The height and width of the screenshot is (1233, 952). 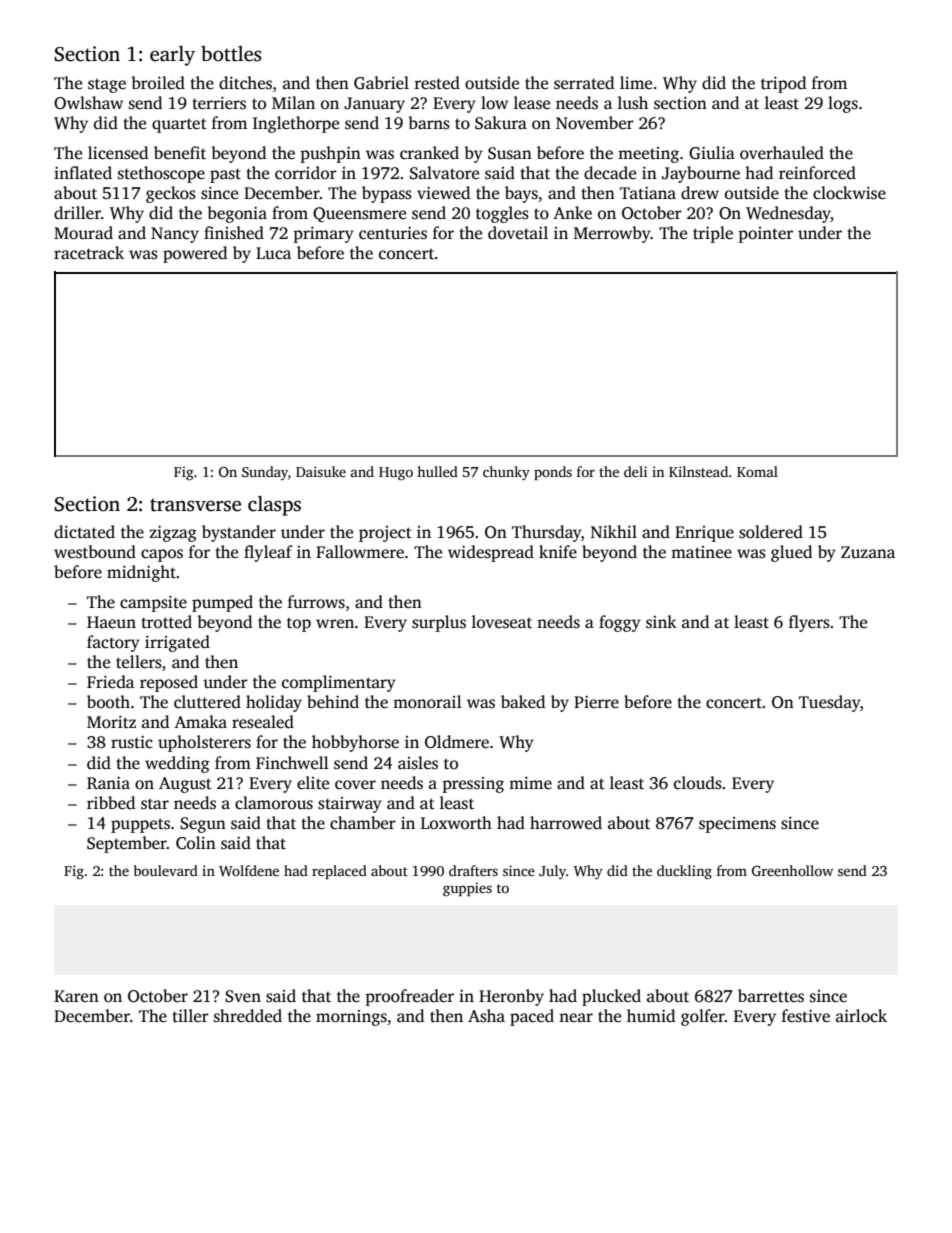 What do you see at coordinates (620, 623) in the screenshot?
I see `foggy` at bounding box center [620, 623].
